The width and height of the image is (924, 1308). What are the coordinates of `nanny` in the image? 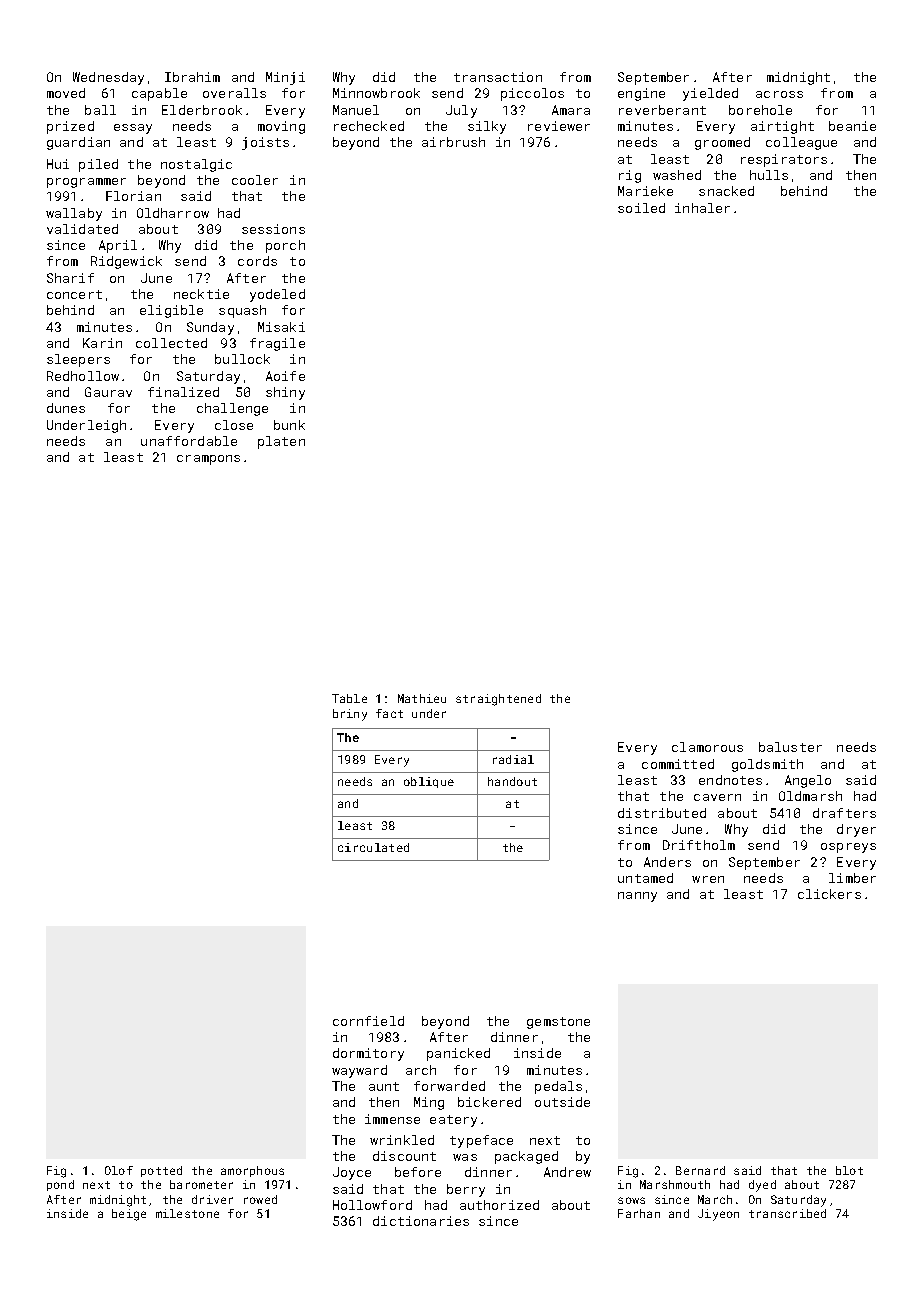 It's located at (637, 897).
